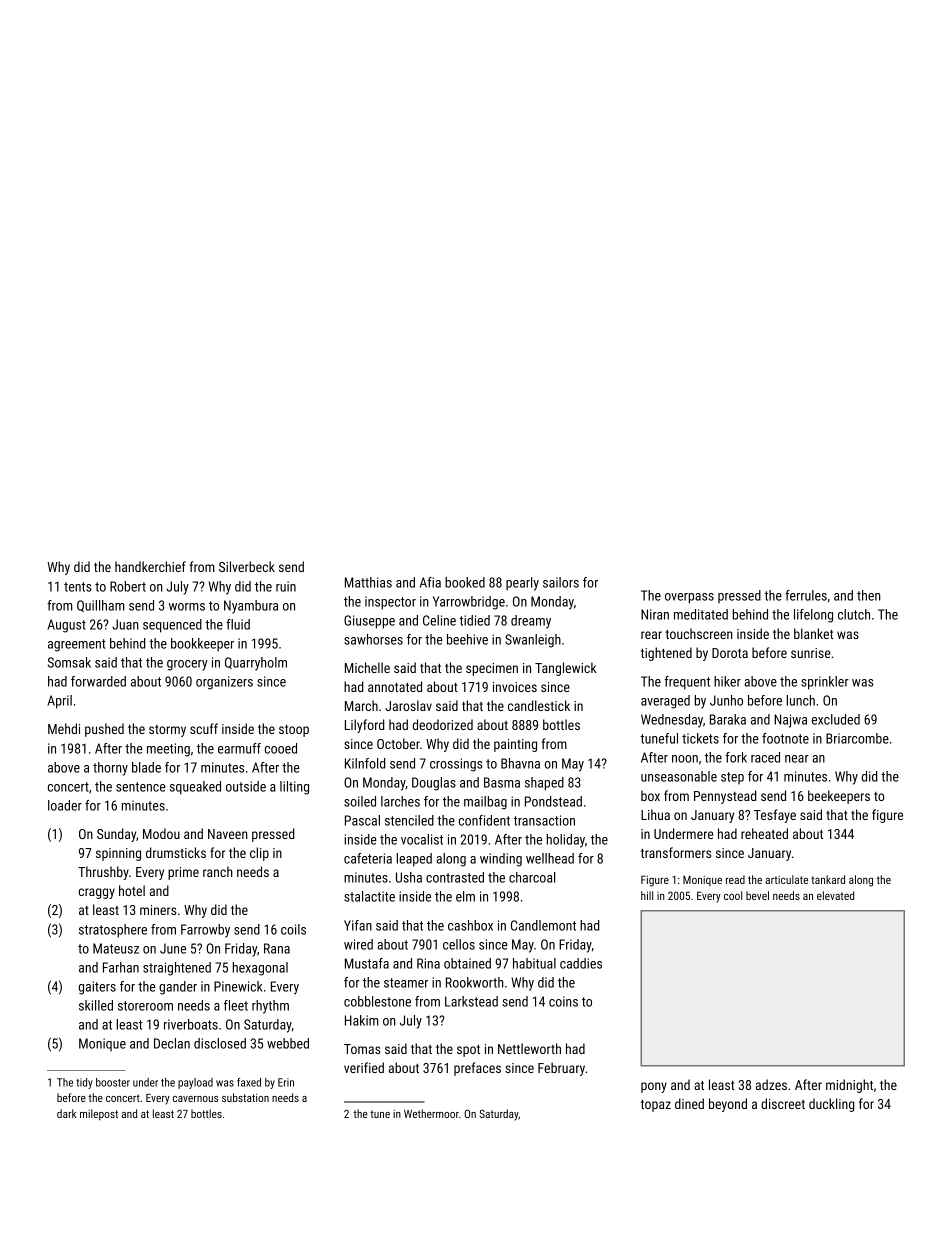  Describe the element at coordinates (757, 895) in the screenshot. I see `bevel` at that location.
